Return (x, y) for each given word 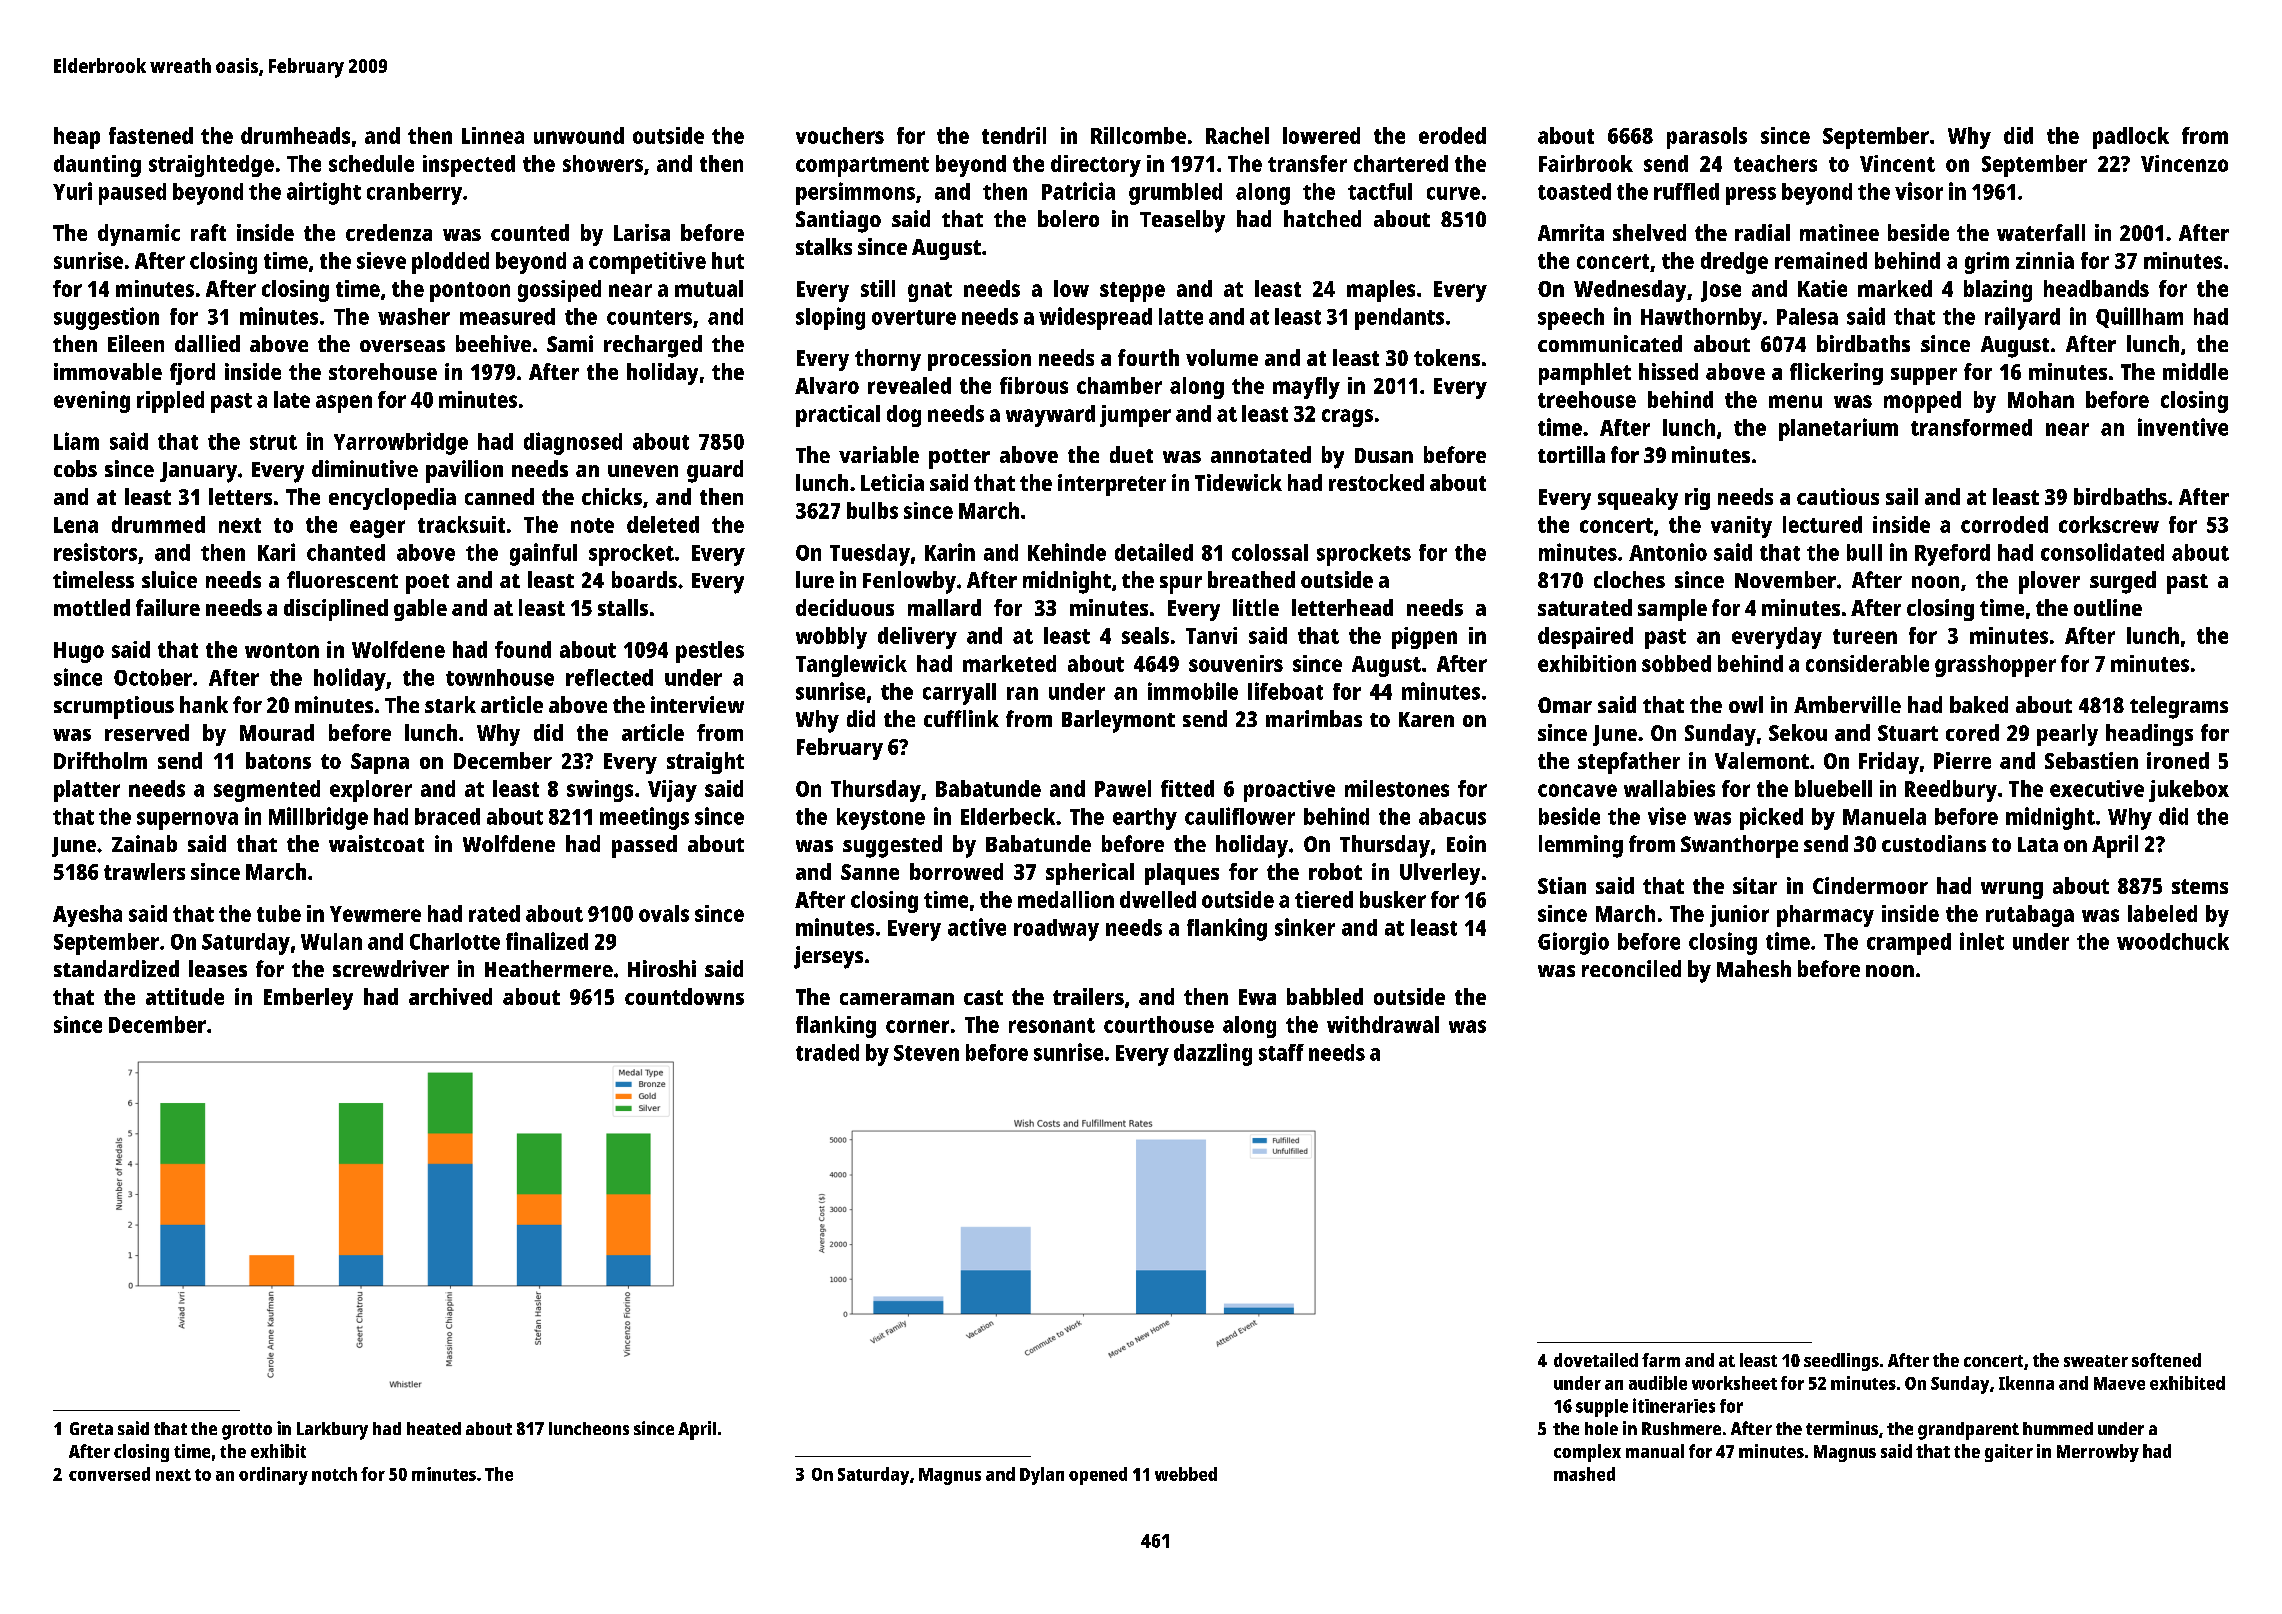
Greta (91, 1428)
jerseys (828, 957)
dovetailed (1596, 1360)
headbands (2096, 288)
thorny (888, 360)
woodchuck (2173, 941)
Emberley (308, 999)
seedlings (1841, 1362)
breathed (1251, 579)
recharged (653, 346)
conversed (109, 1474)
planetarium (1838, 429)
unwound (579, 135)
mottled (92, 607)
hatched (1322, 218)
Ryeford (1952, 555)
